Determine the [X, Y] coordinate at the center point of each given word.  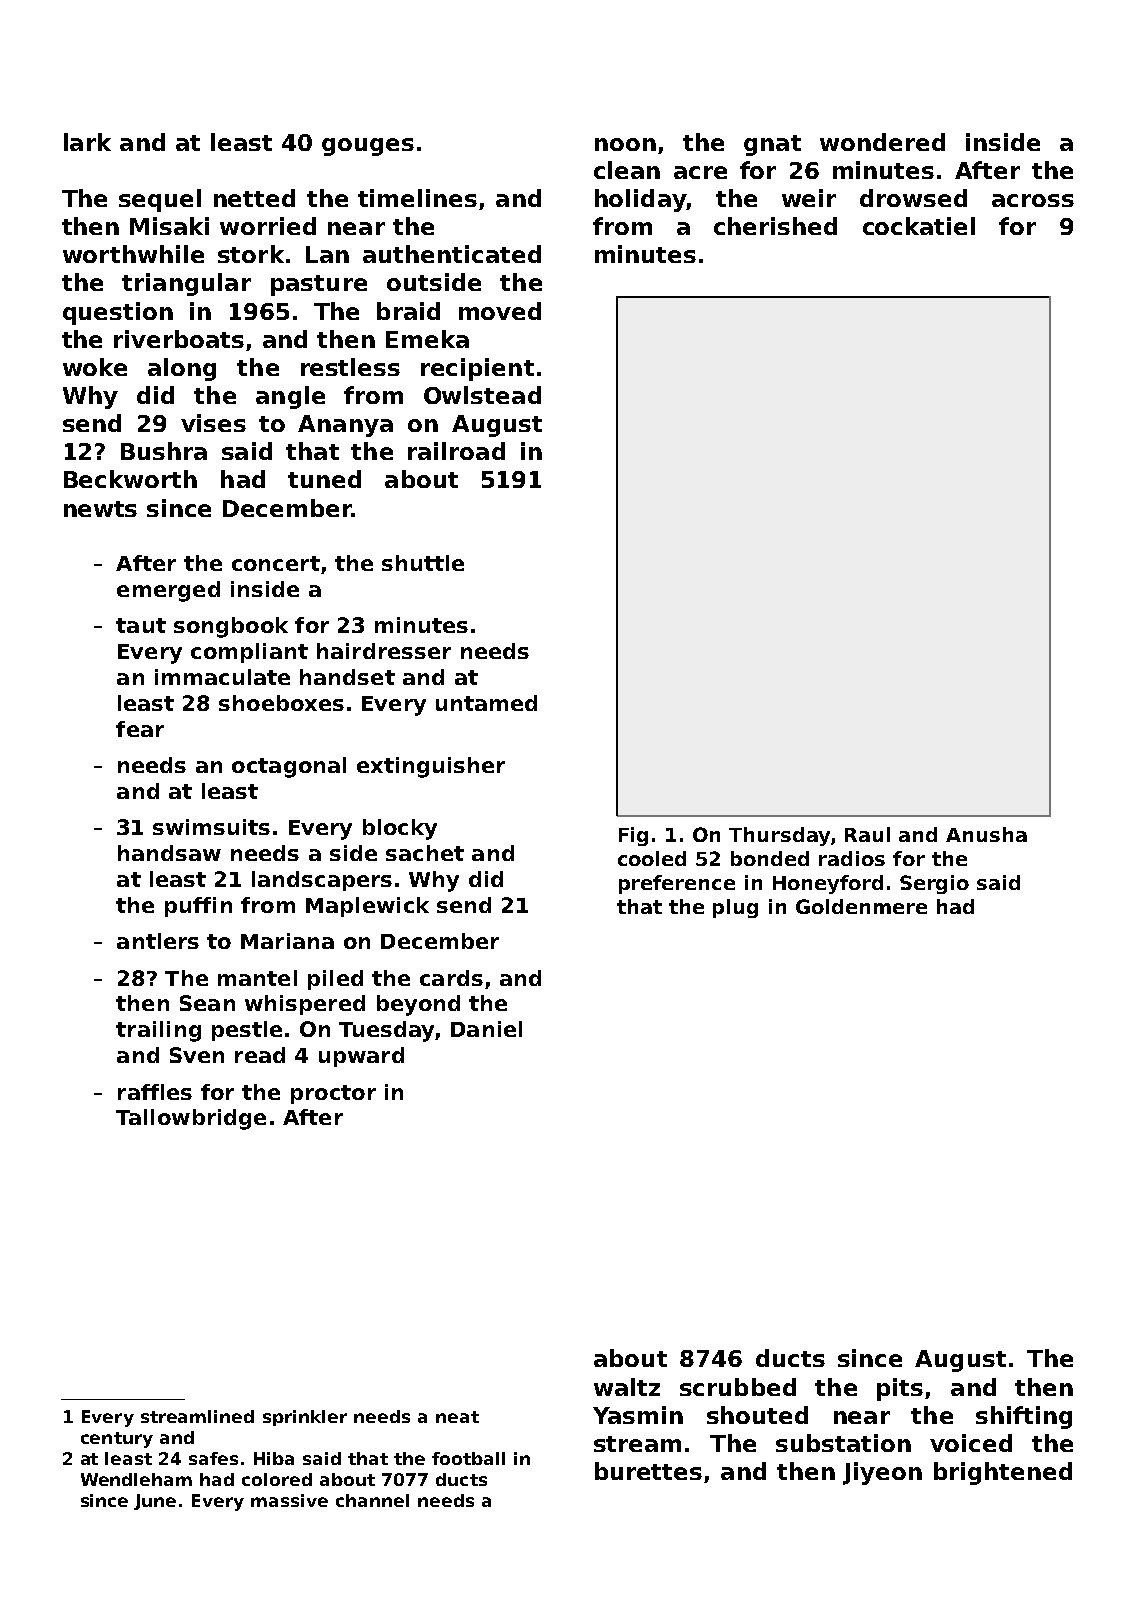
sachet [425, 853]
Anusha [986, 834]
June [155, 1502]
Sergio [934, 884]
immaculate [222, 677]
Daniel [486, 1029]
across [1033, 200]
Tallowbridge [191, 1119]
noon [625, 144]
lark [87, 142]
